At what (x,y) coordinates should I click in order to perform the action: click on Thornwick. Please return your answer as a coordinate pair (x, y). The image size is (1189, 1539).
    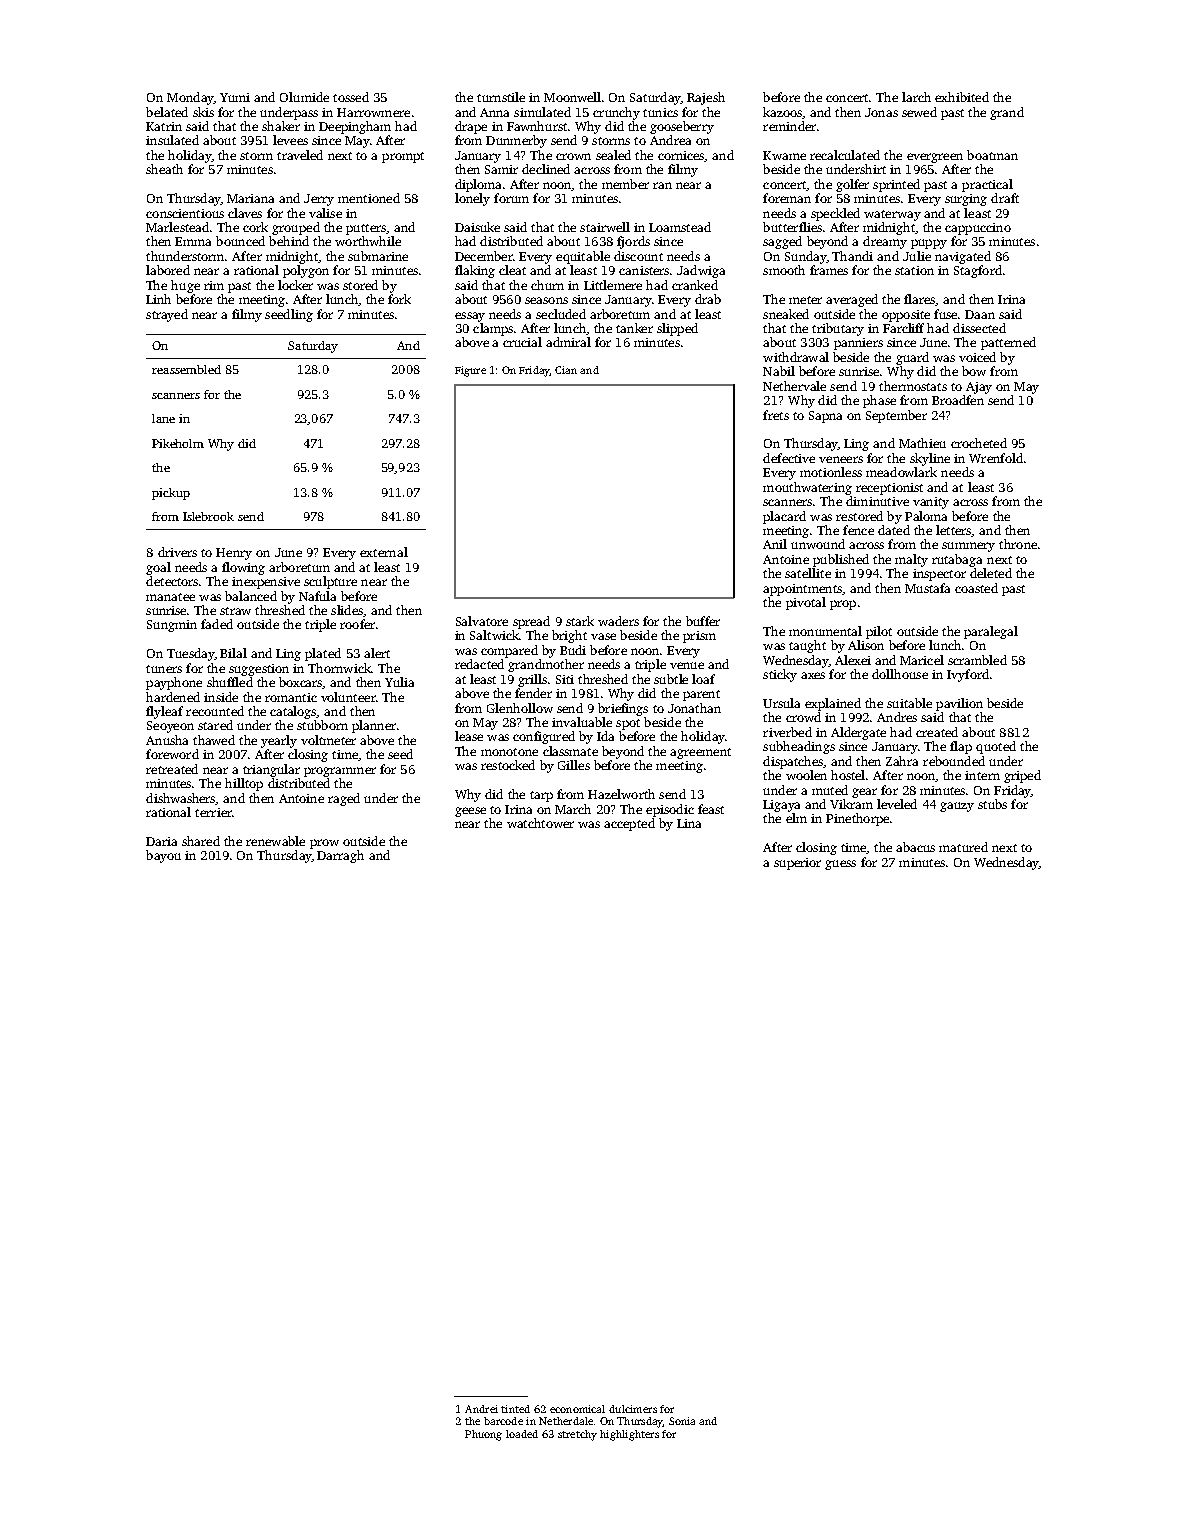
    Looking at the image, I should click on (339, 668).
